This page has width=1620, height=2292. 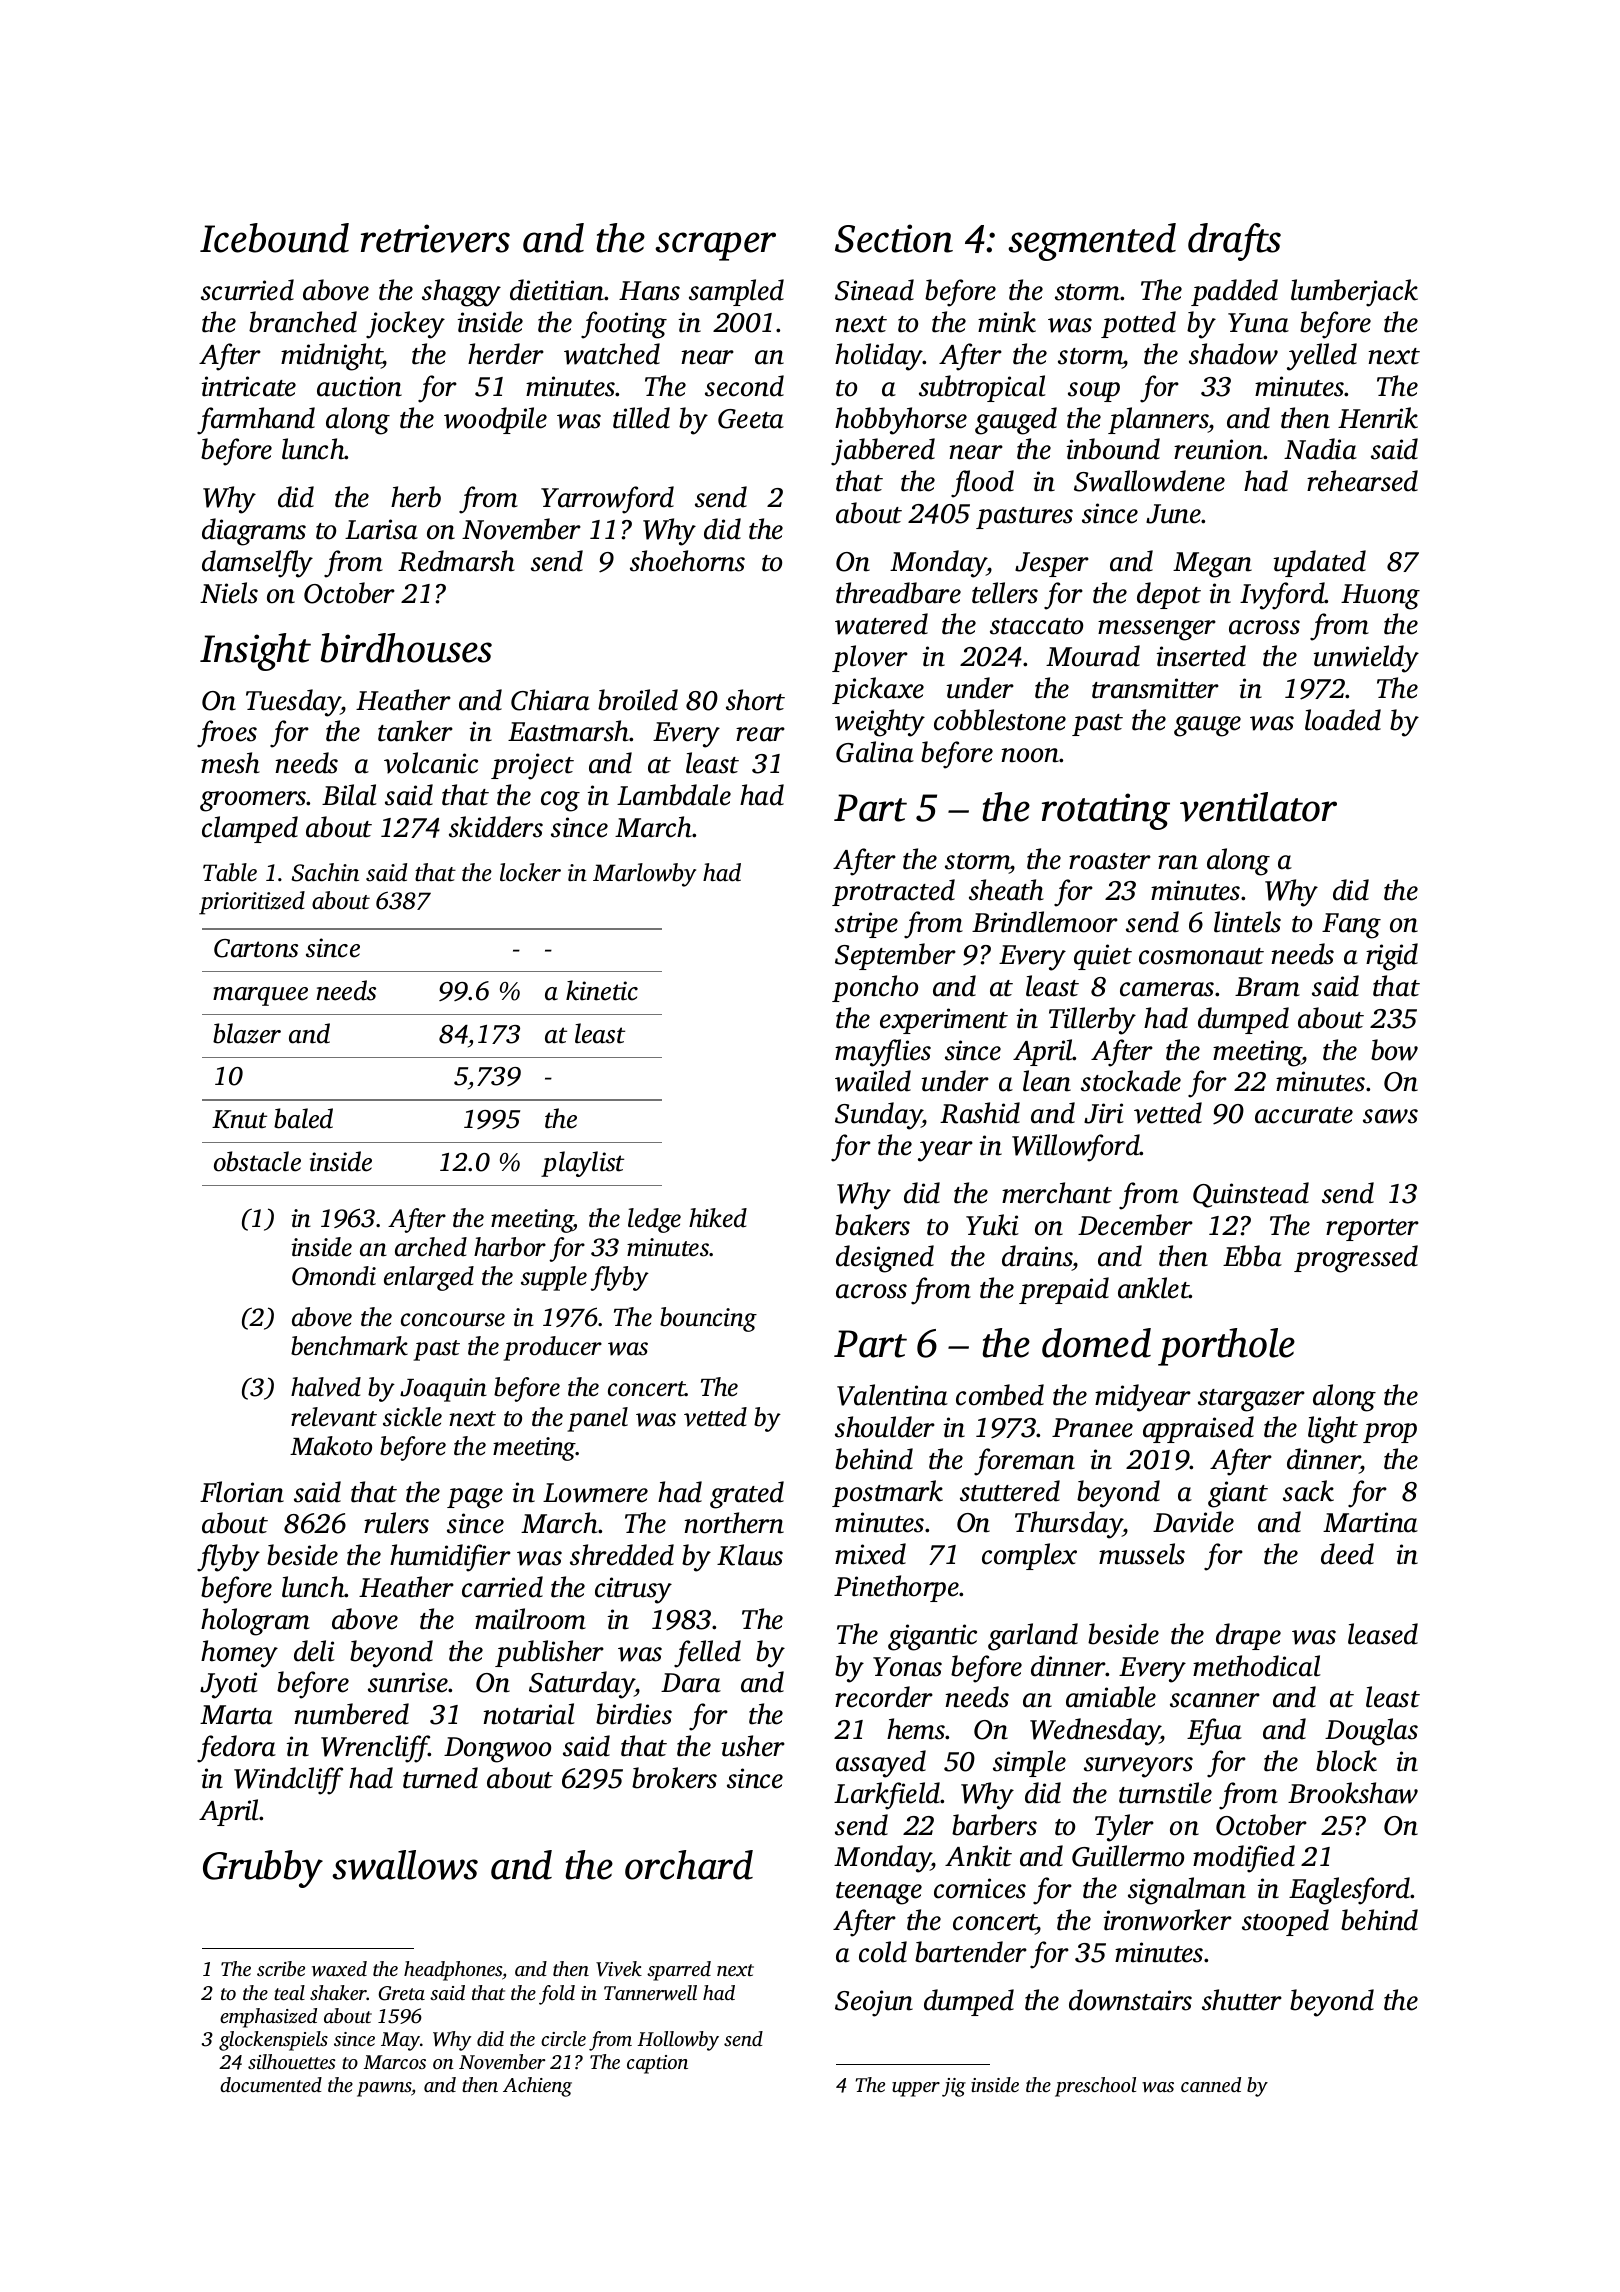 I want to click on shutter, so click(x=1242, y=2000).
